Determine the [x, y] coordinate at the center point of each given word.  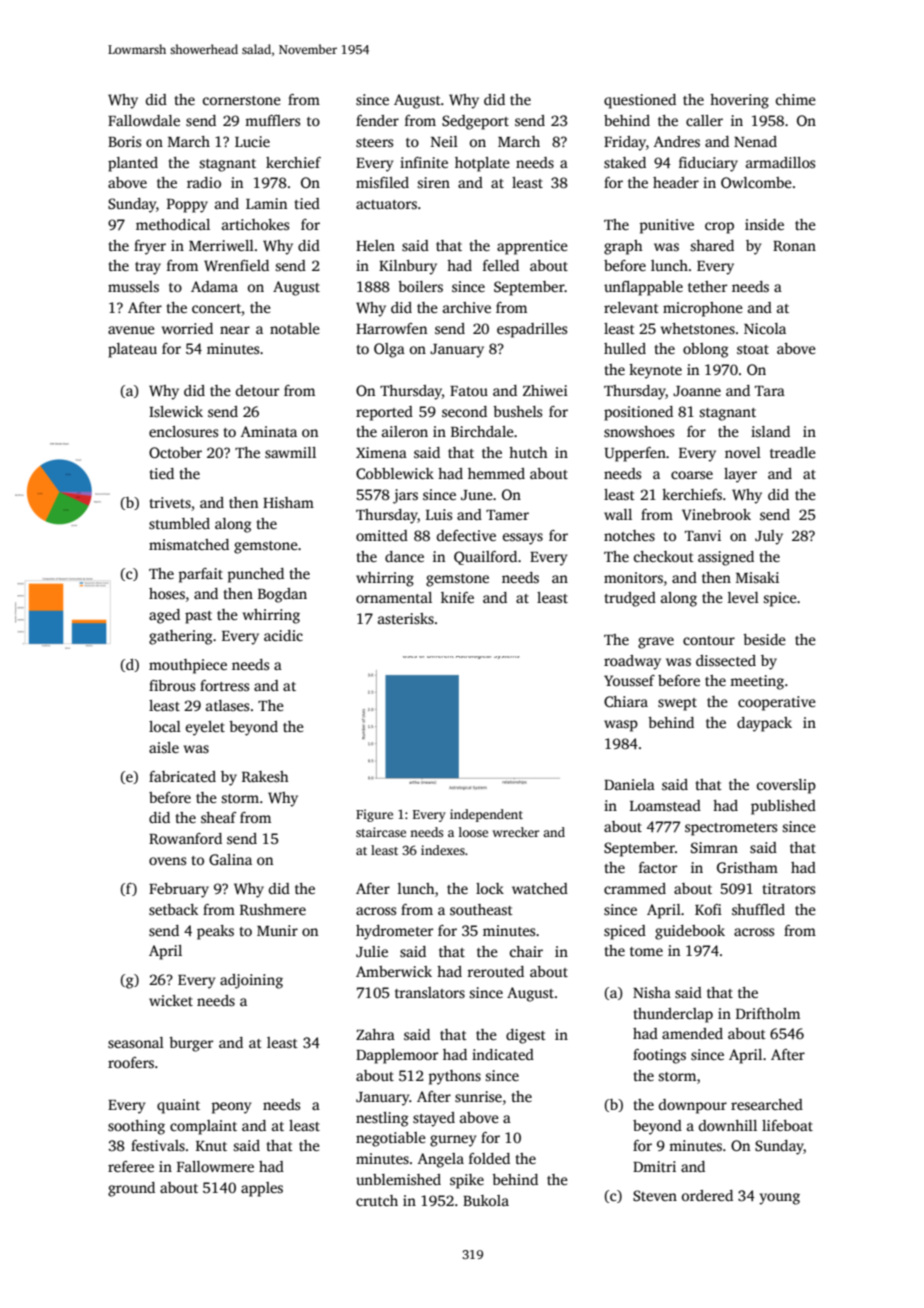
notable [295, 328]
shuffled [758, 909]
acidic [283, 635]
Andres [677, 141]
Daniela [629, 784]
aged [164, 616]
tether [707, 286]
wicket [171, 1000]
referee [131, 1166]
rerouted [495, 971]
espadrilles [532, 330]
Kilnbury [408, 267]
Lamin [266, 203]
